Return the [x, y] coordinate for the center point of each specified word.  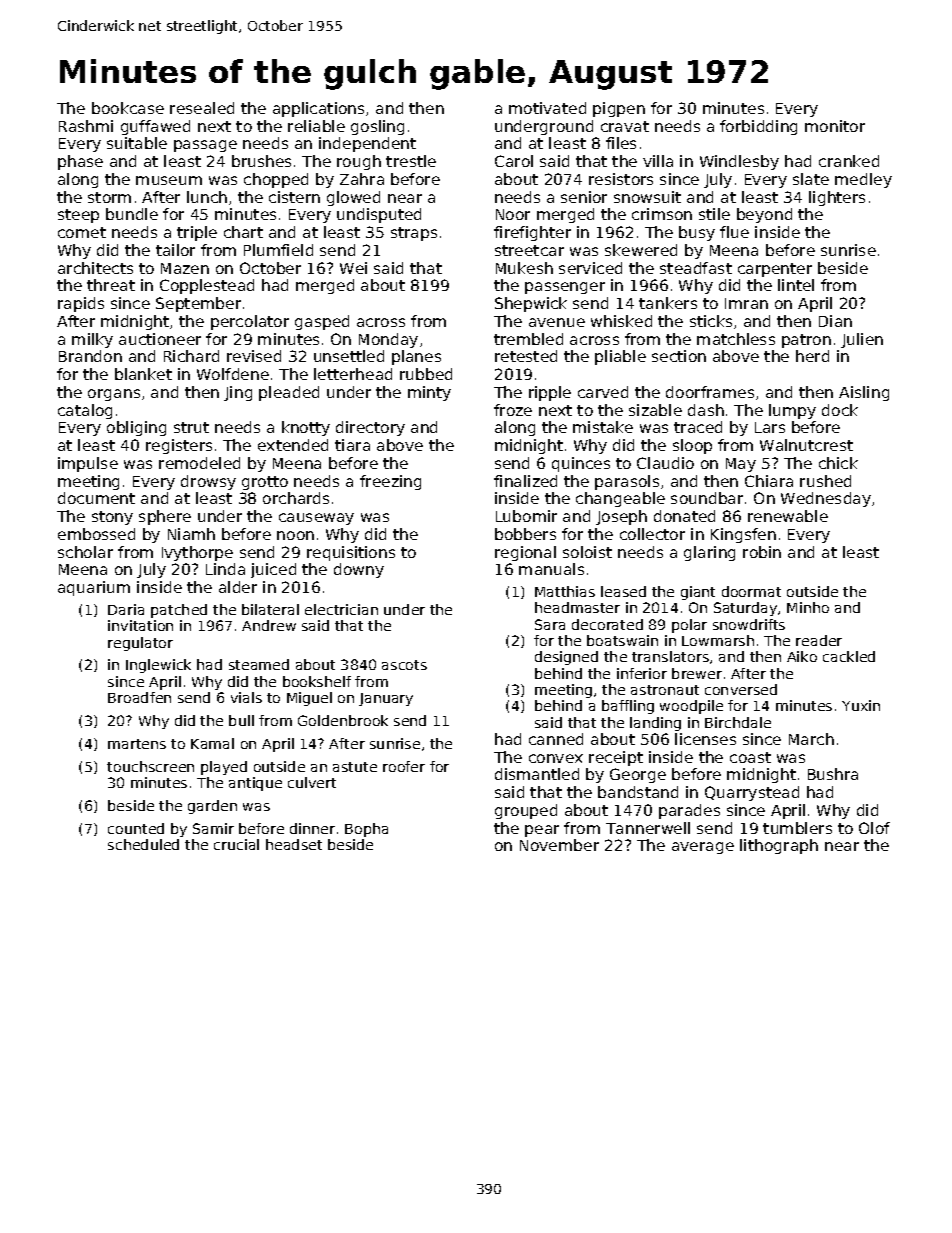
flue [734, 232]
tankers [668, 303]
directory [370, 428]
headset [294, 844]
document [96, 498]
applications [318, 109]
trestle [411, 161]
